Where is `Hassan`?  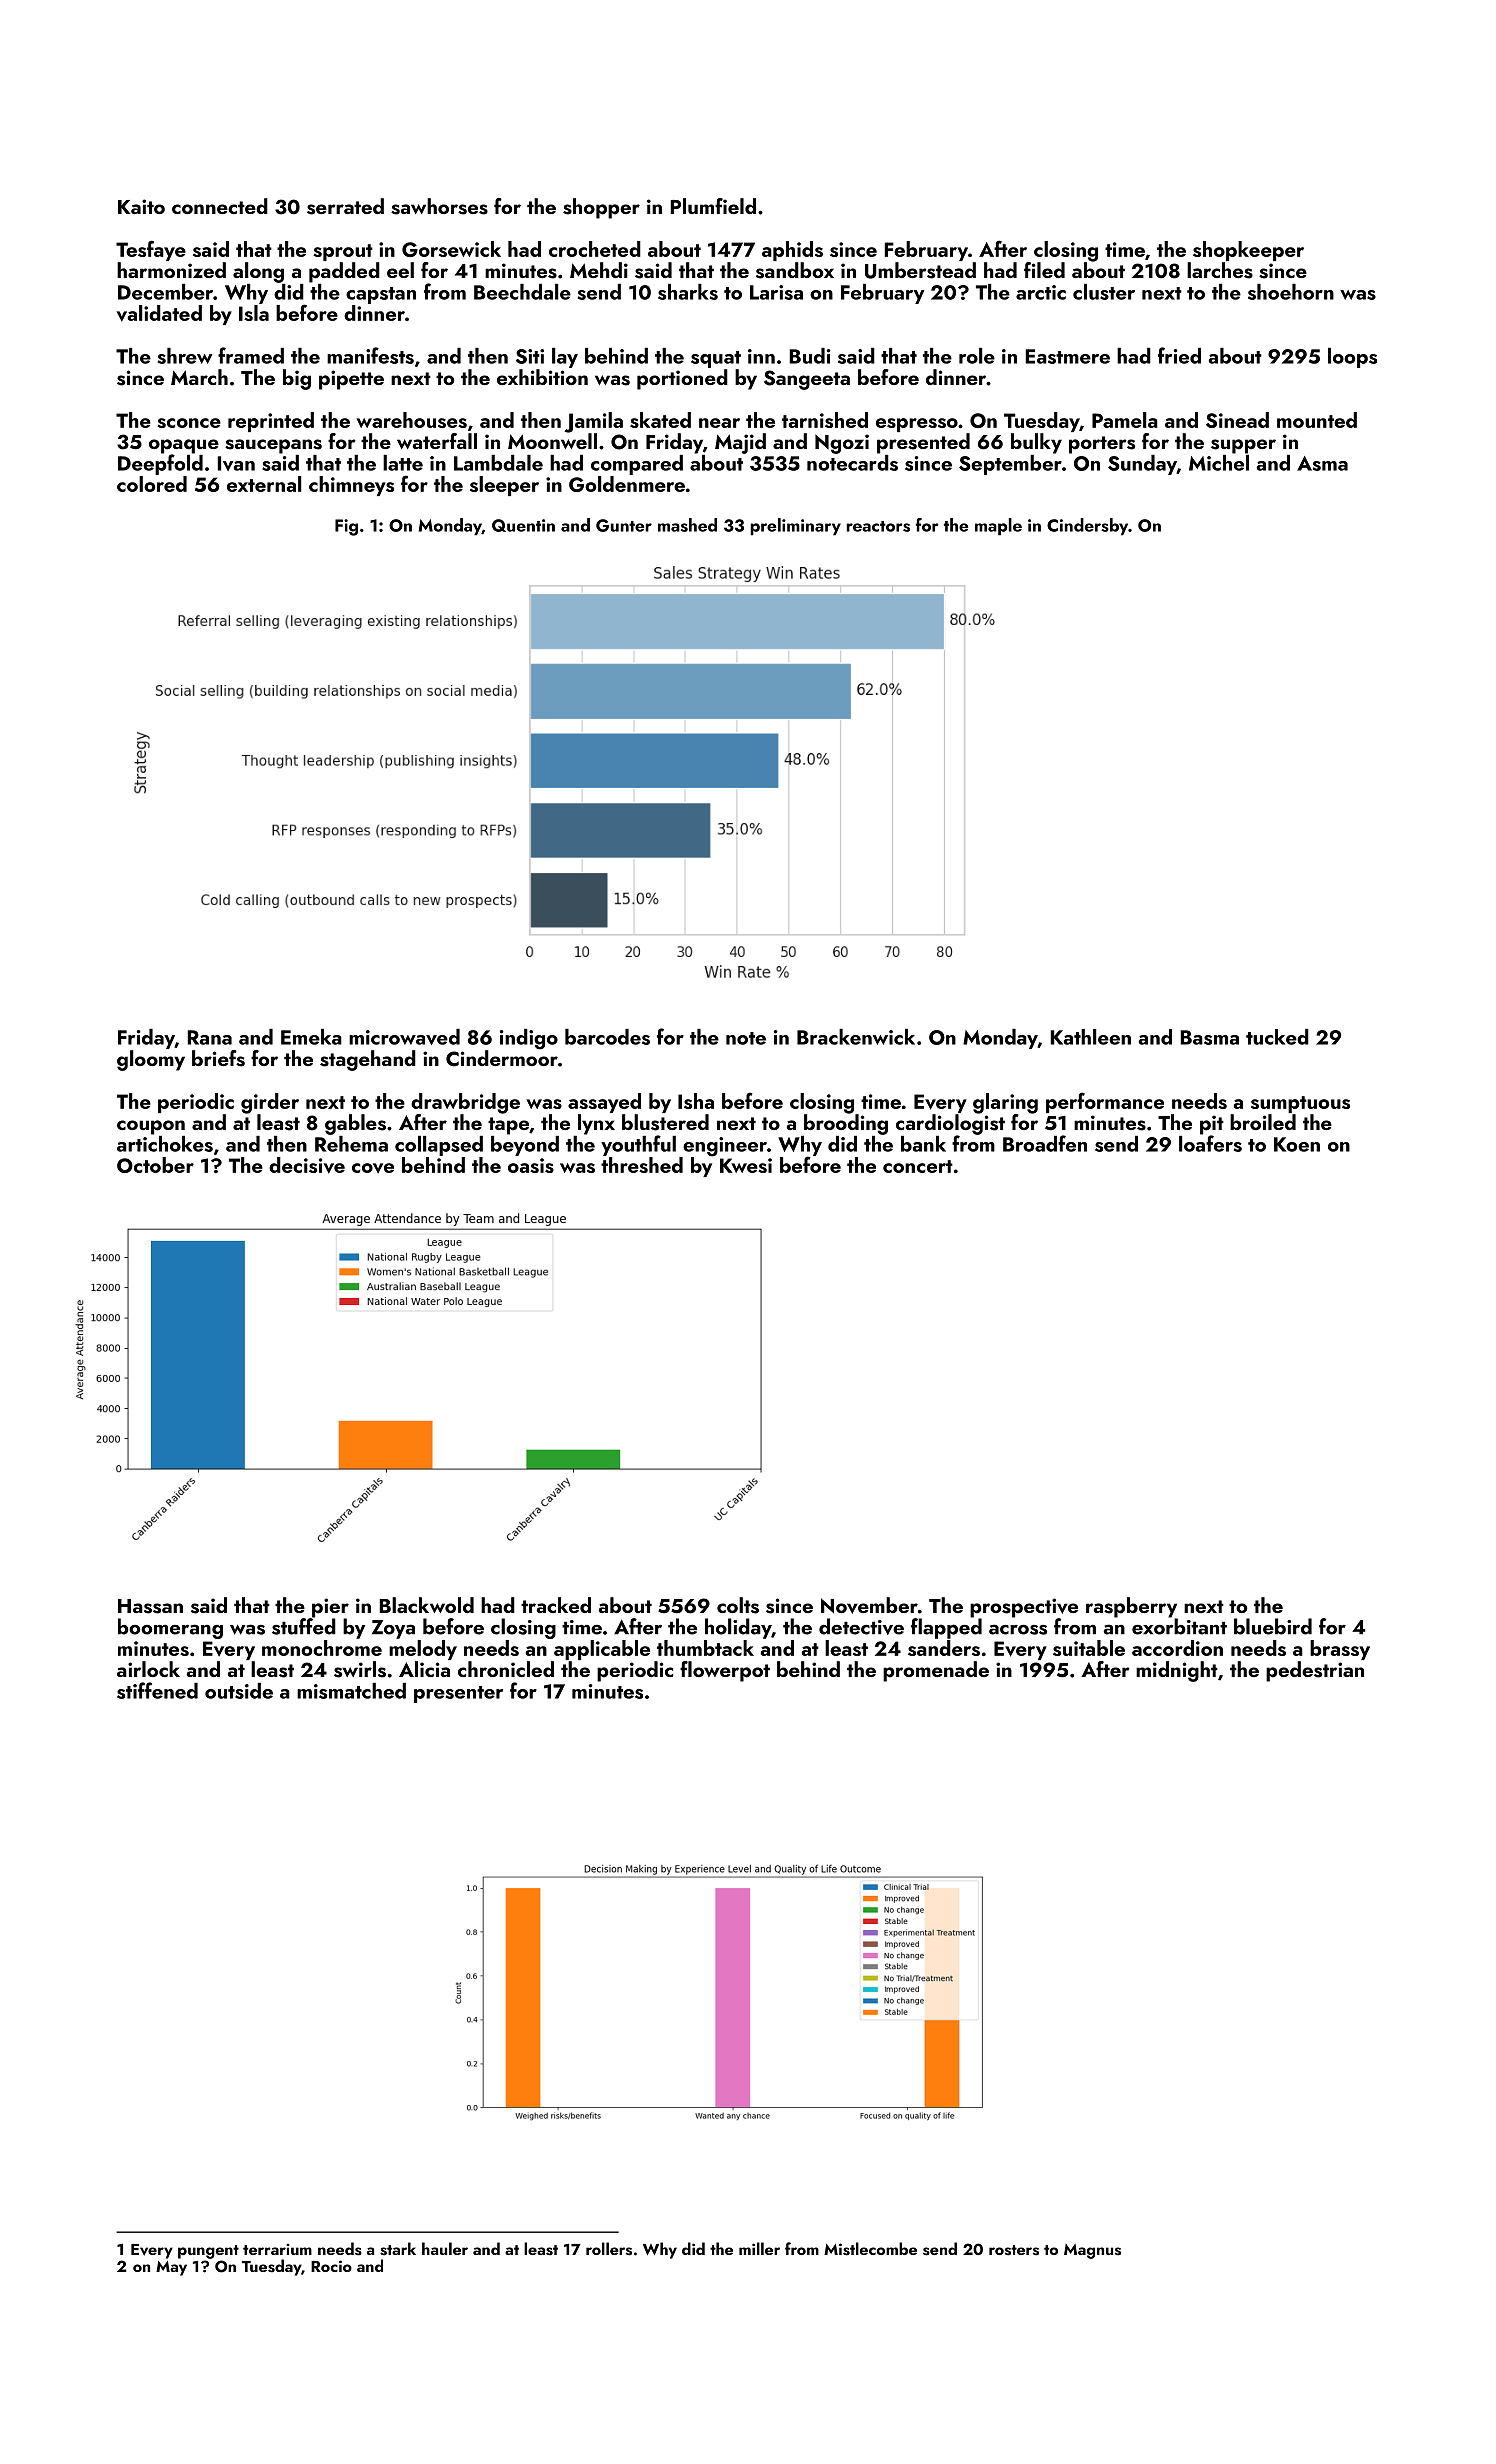 Hassan is located at coordinates (150, 1606).
